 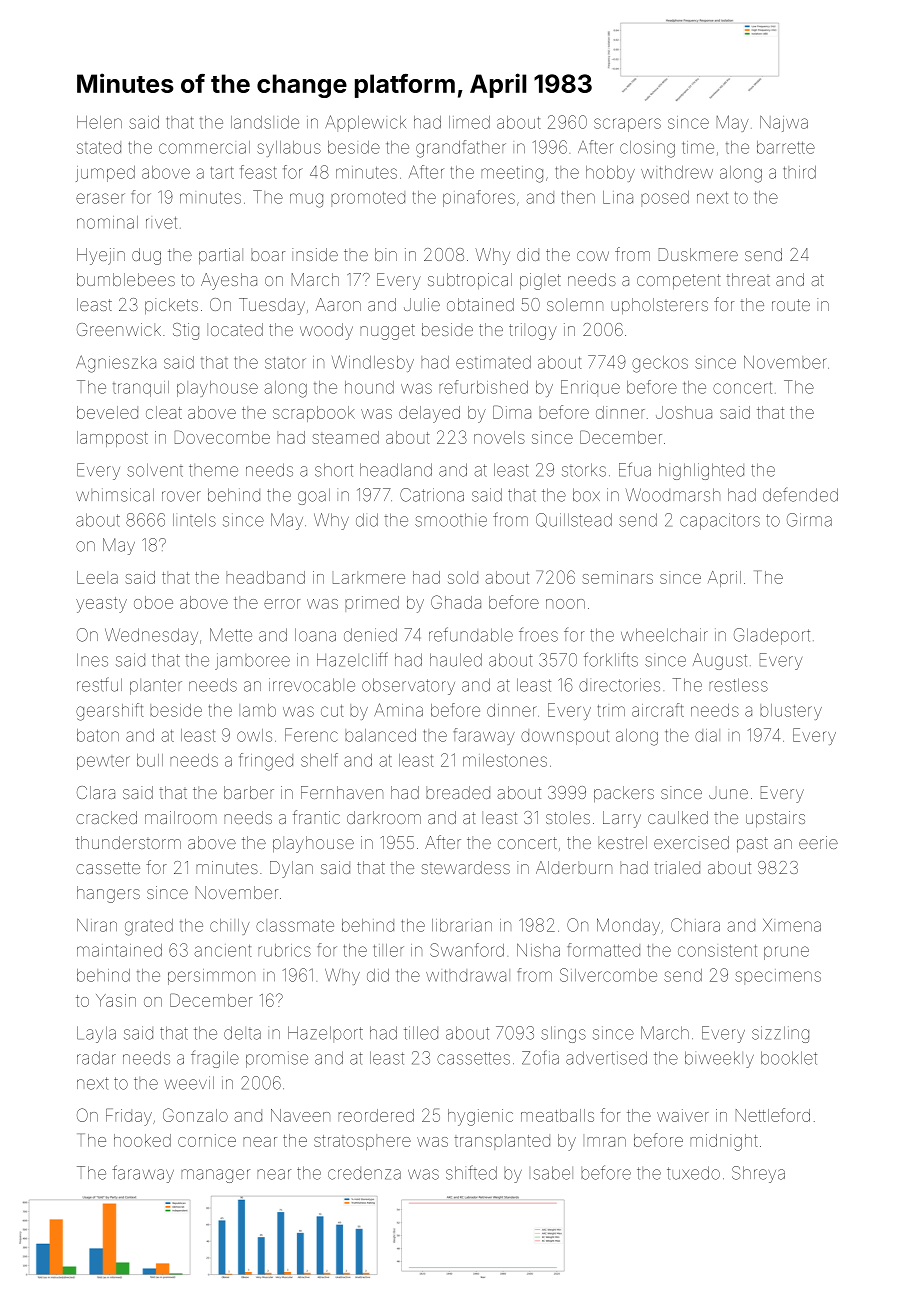 I want to click on tilled, so click(x=421, y=1033).
